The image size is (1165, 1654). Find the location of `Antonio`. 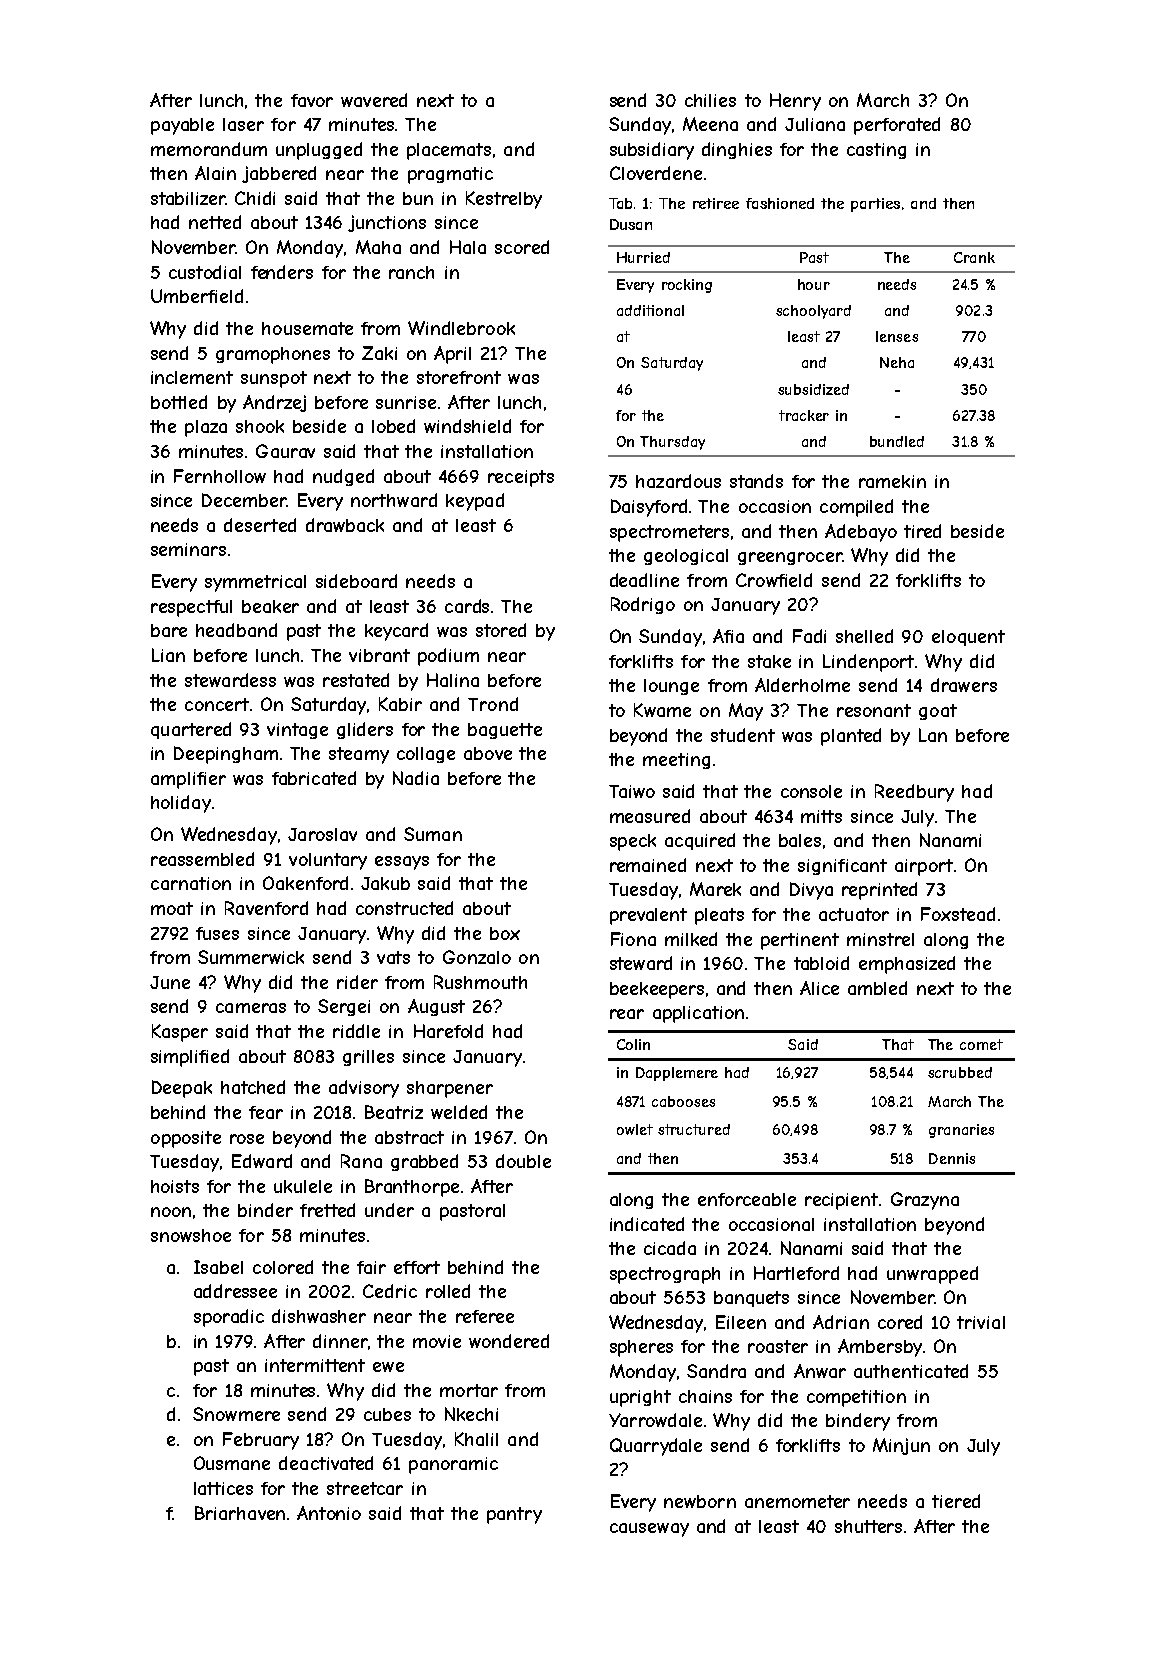

Antonio is located at coordinates (329, 1513).
